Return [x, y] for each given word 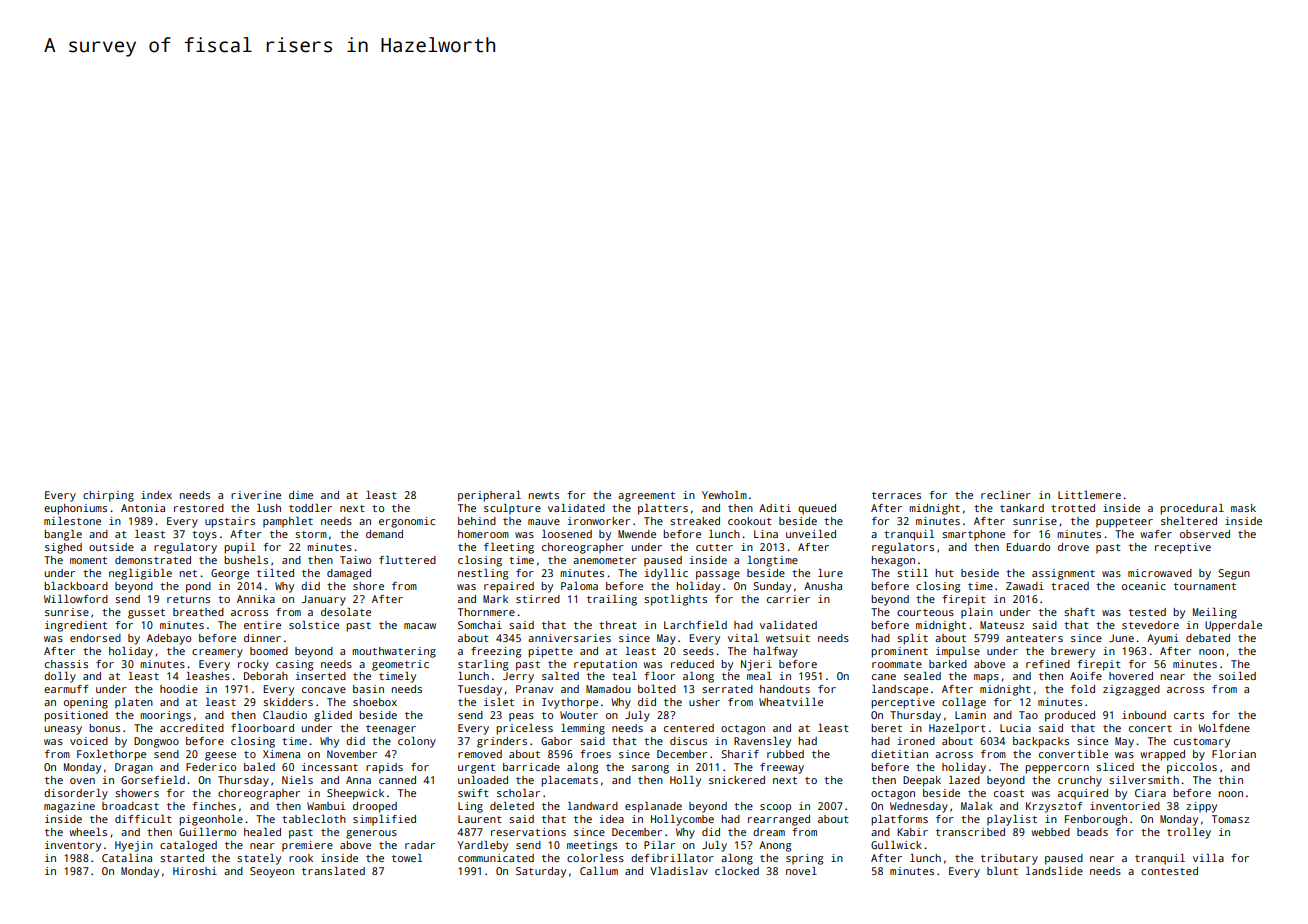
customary [1202, 743]
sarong [650, 769]
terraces [896, 495]
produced [1070, 716]
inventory [73, 846]
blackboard [76, 586]
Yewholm [724, 495]
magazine [69, 807]
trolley [1189, 833]
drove [1073, 547]
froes [595, 754]
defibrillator [672, 858]
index [156, 495]
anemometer [605, 560]
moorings [165, 716]
